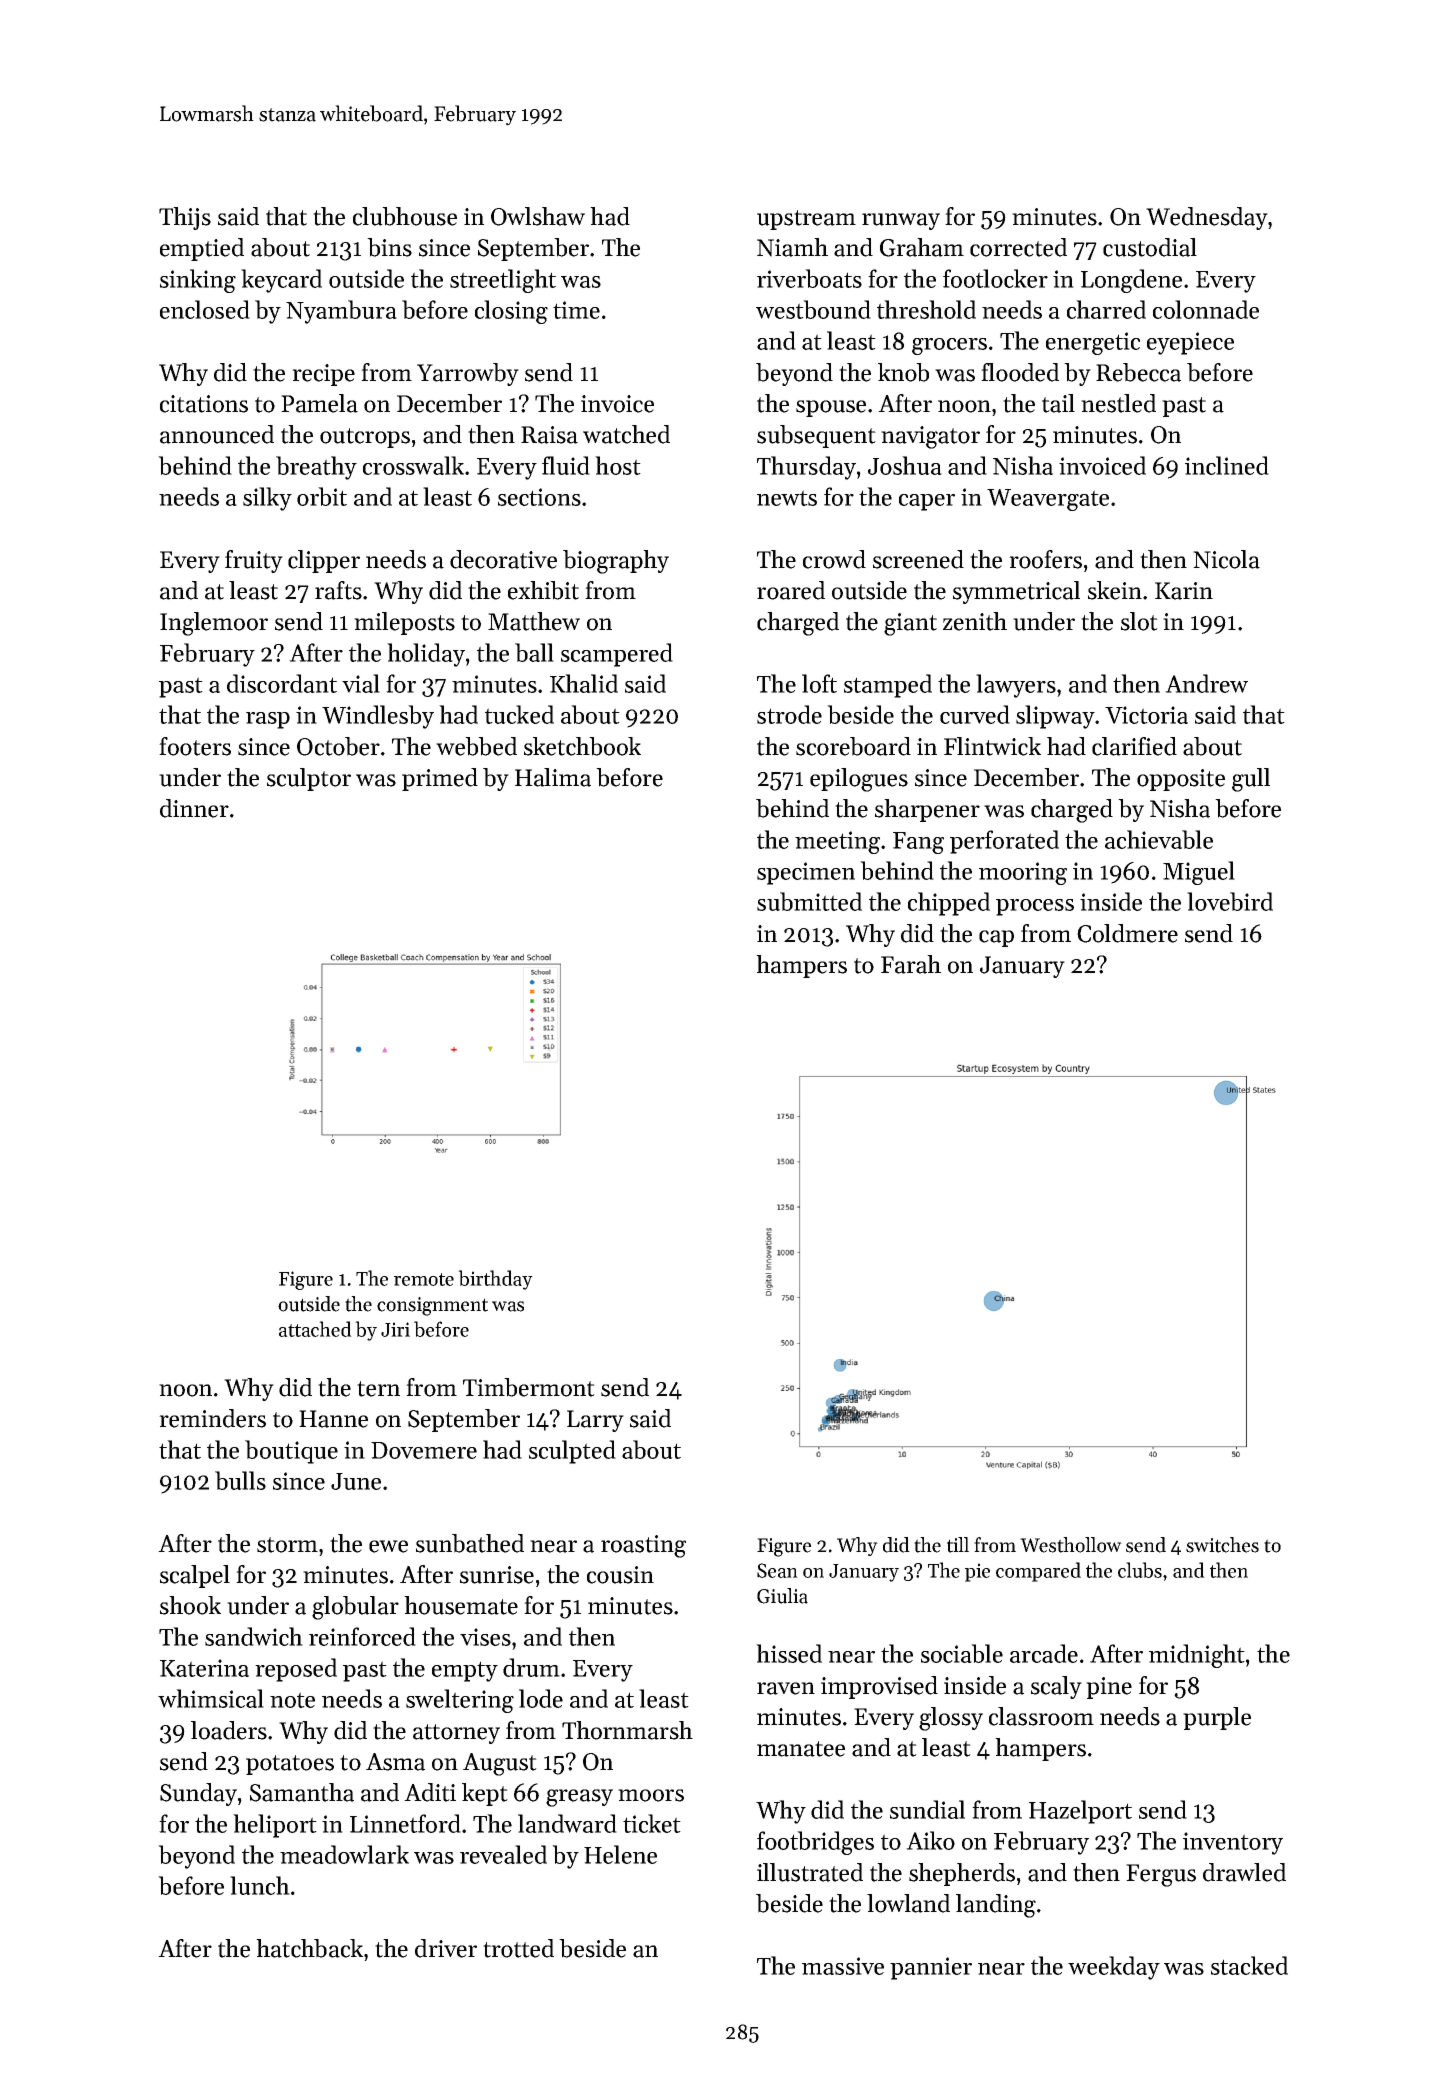  What do you see at coordinates (468, 374) in the image?
I see `Yarrowby` at bounding box center [468, 374].
